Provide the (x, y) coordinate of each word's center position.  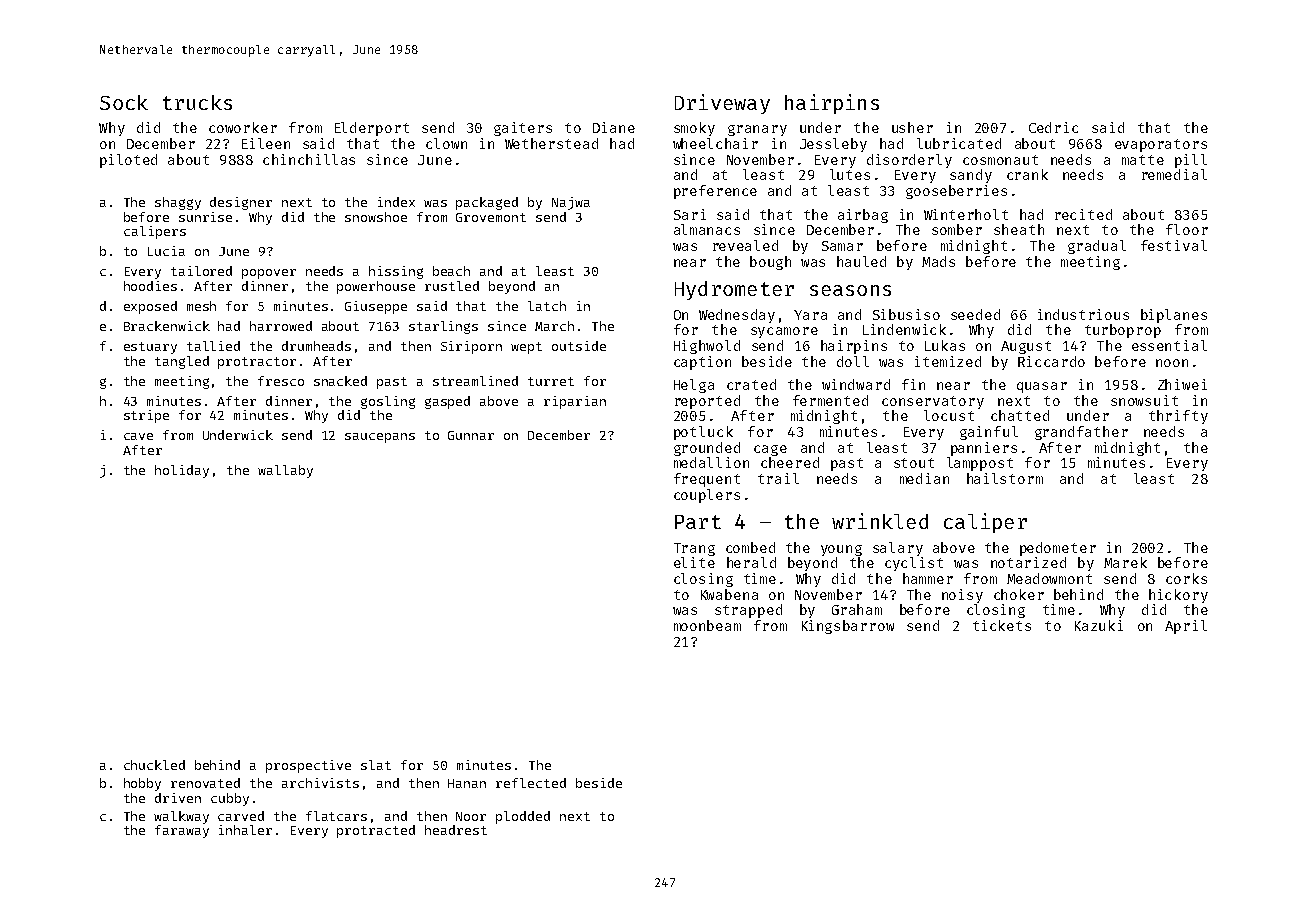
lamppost (980, 464)
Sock (124, 102)
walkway (181, 817)
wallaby (285, 471)
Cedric (1053, 127)
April (1186, 627)
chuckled (154, 765)
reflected (531, 783)
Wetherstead (551, 143)
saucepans (380, 438)
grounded (707, 449)
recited (1083, 214)
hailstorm (1005, 478)
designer (241, 203)
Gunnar (471, 435)
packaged (487, 203)
